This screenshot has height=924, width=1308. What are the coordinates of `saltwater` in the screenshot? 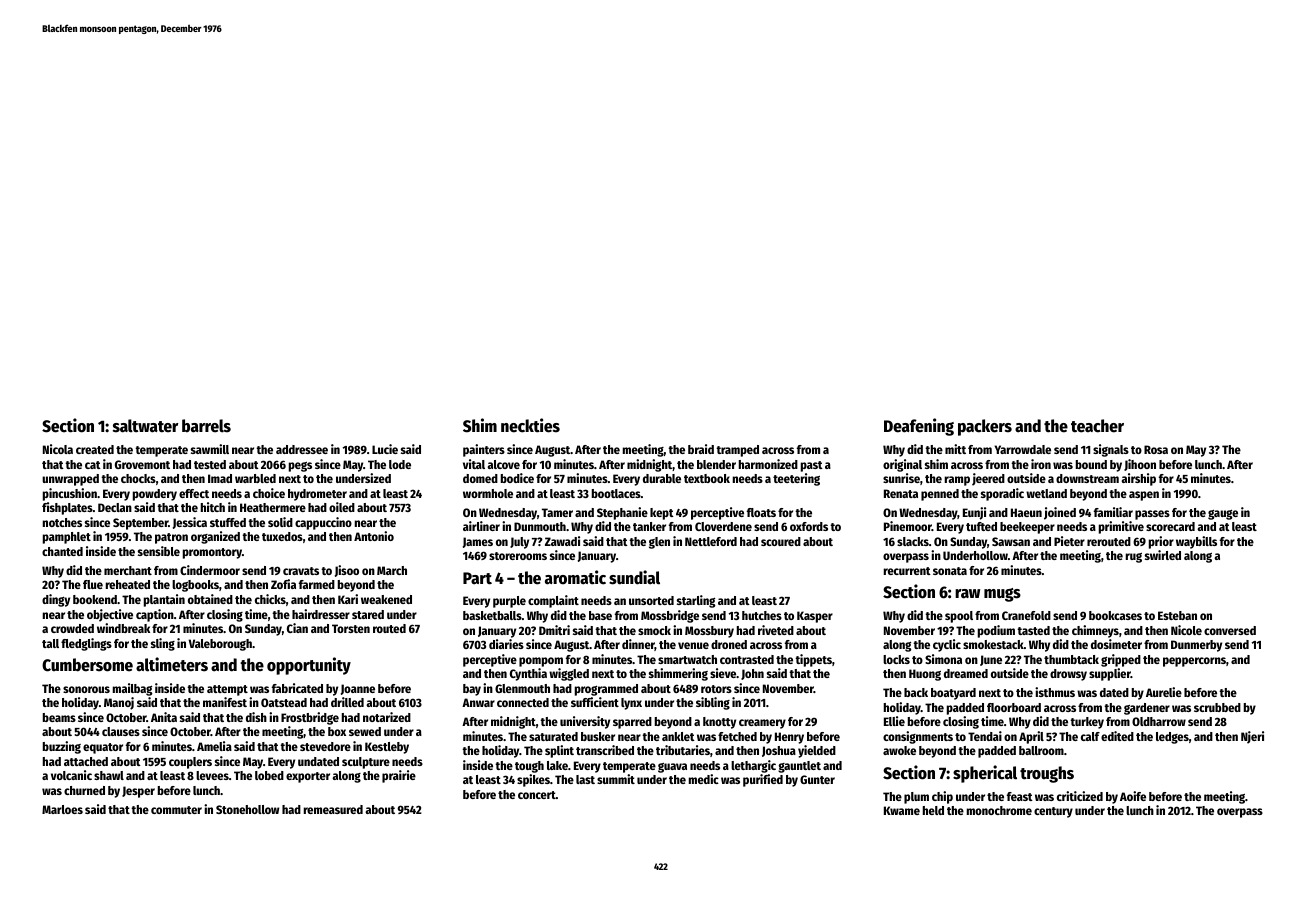 It's located at (145, 426).
